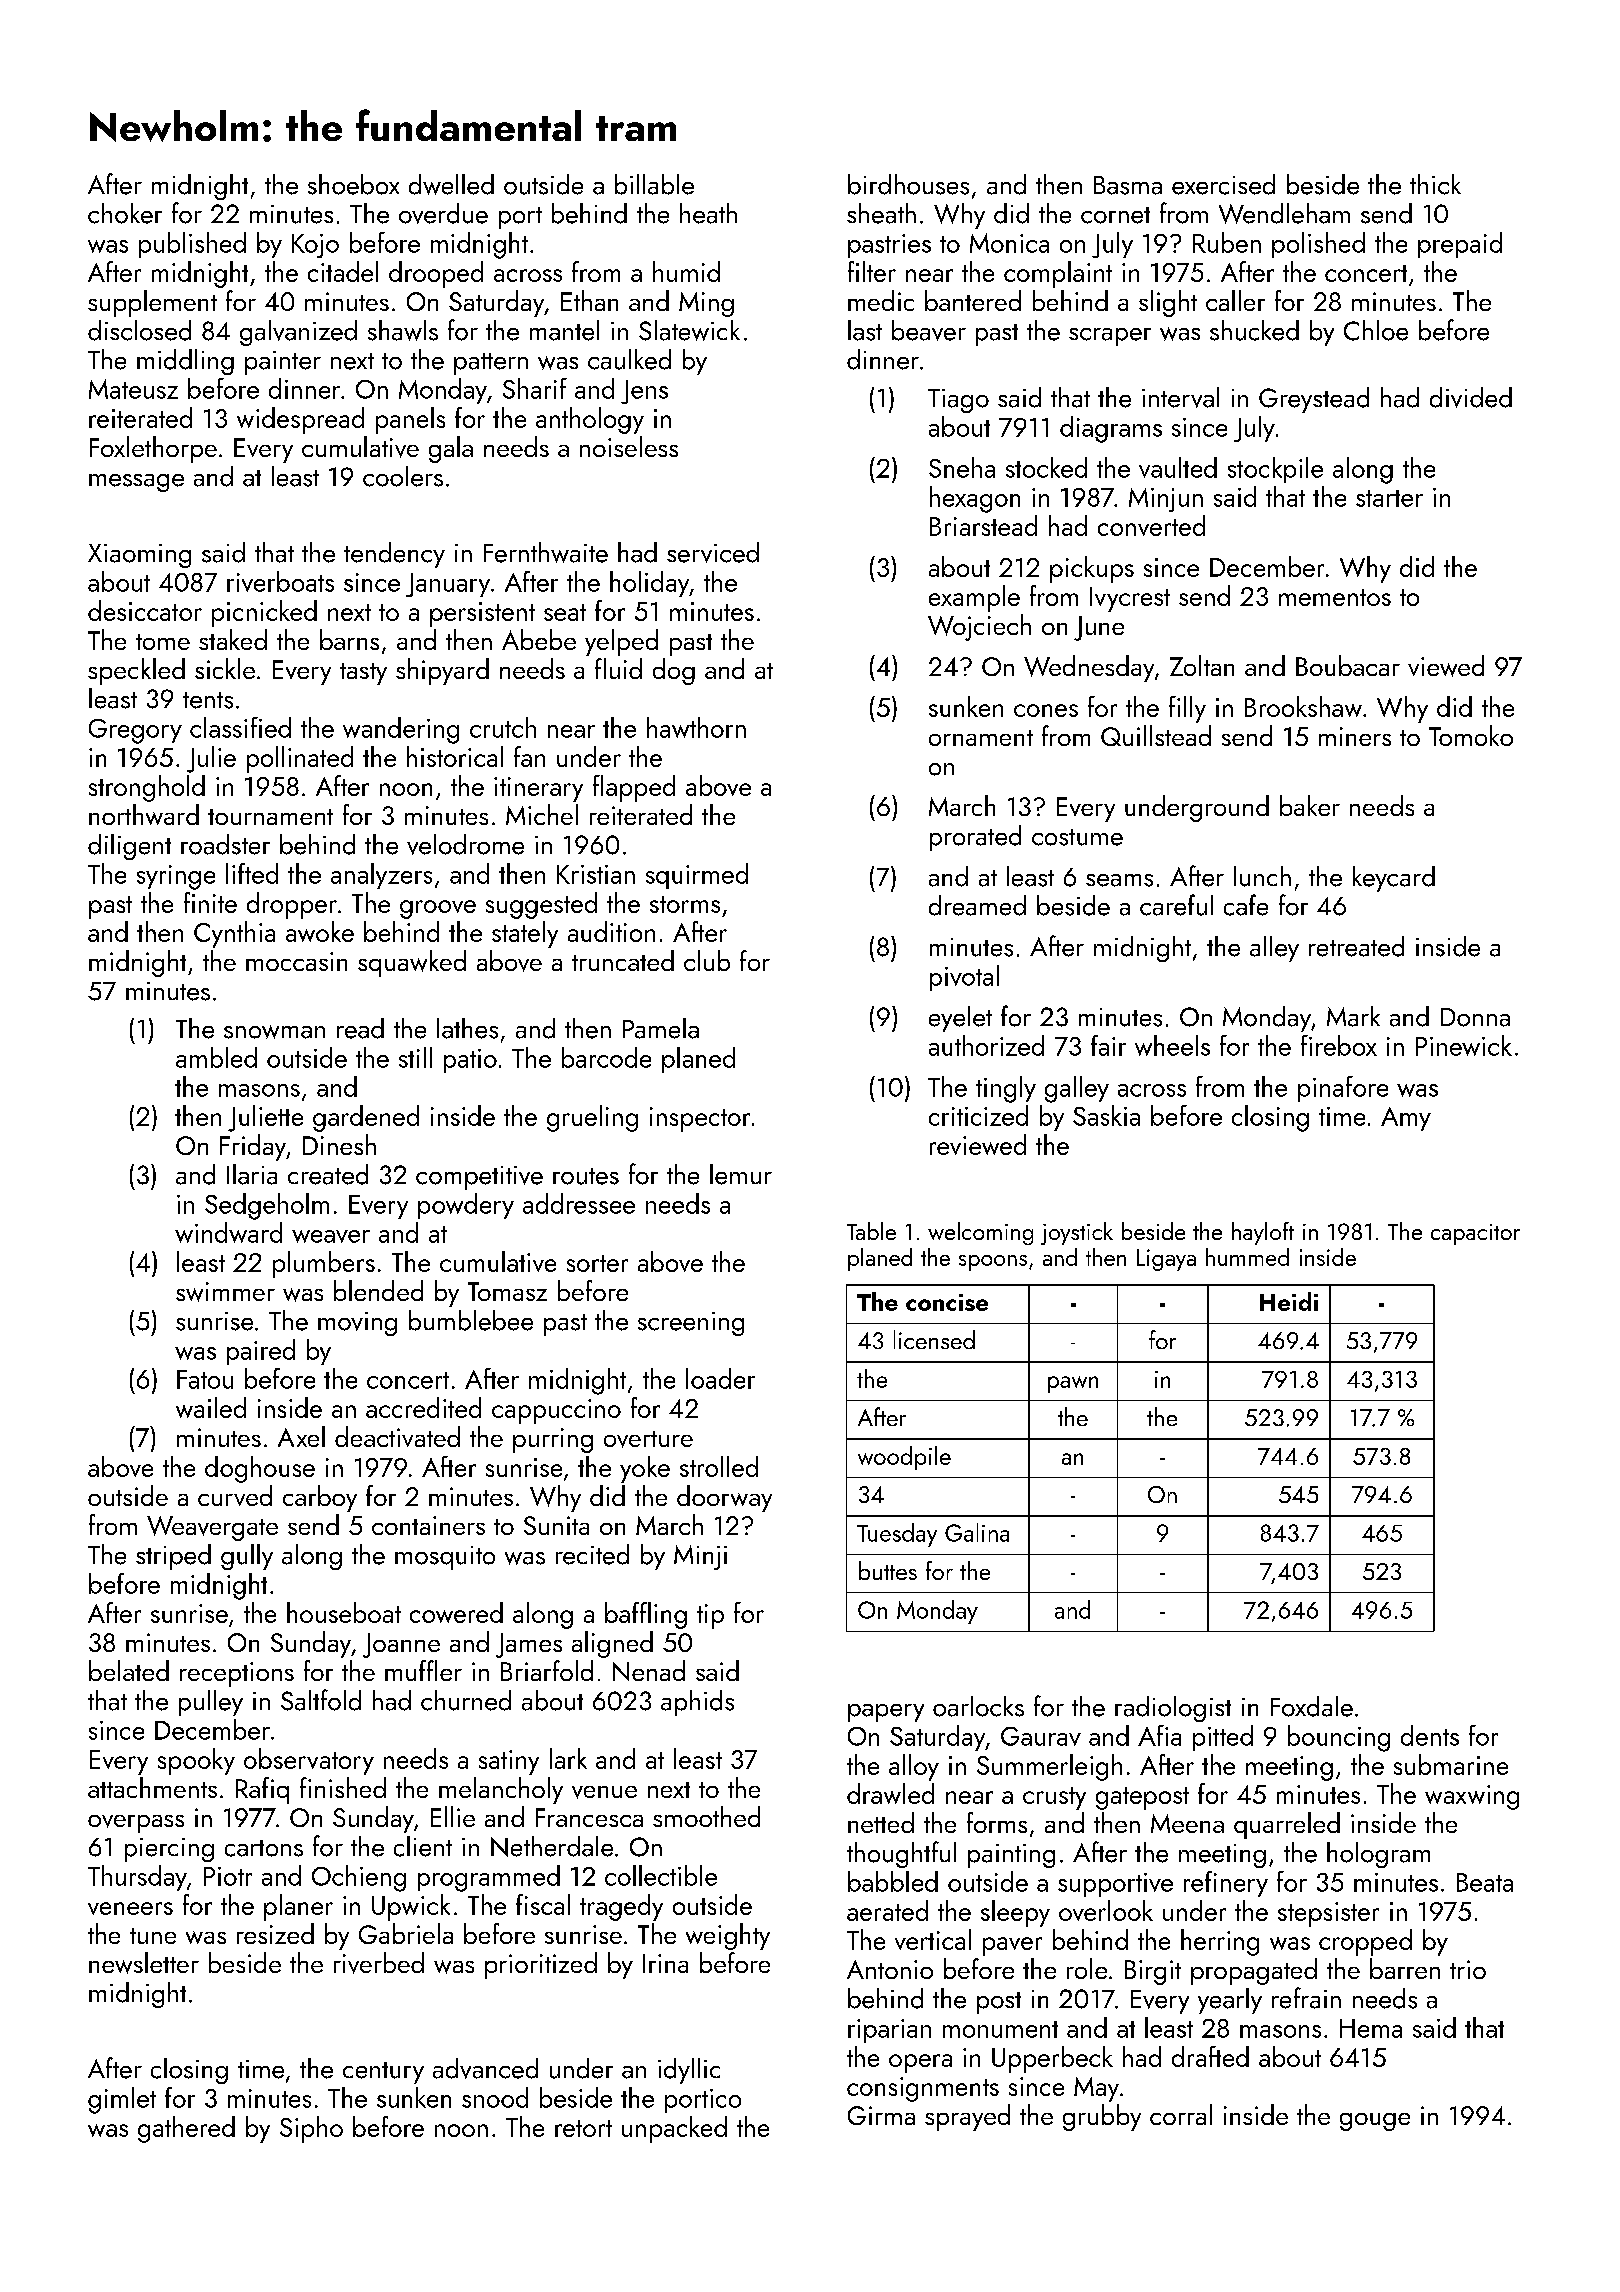 The height and width of the screenshot is (2292, 1620). I want to click on capacitor, so click(1475, 1234).
